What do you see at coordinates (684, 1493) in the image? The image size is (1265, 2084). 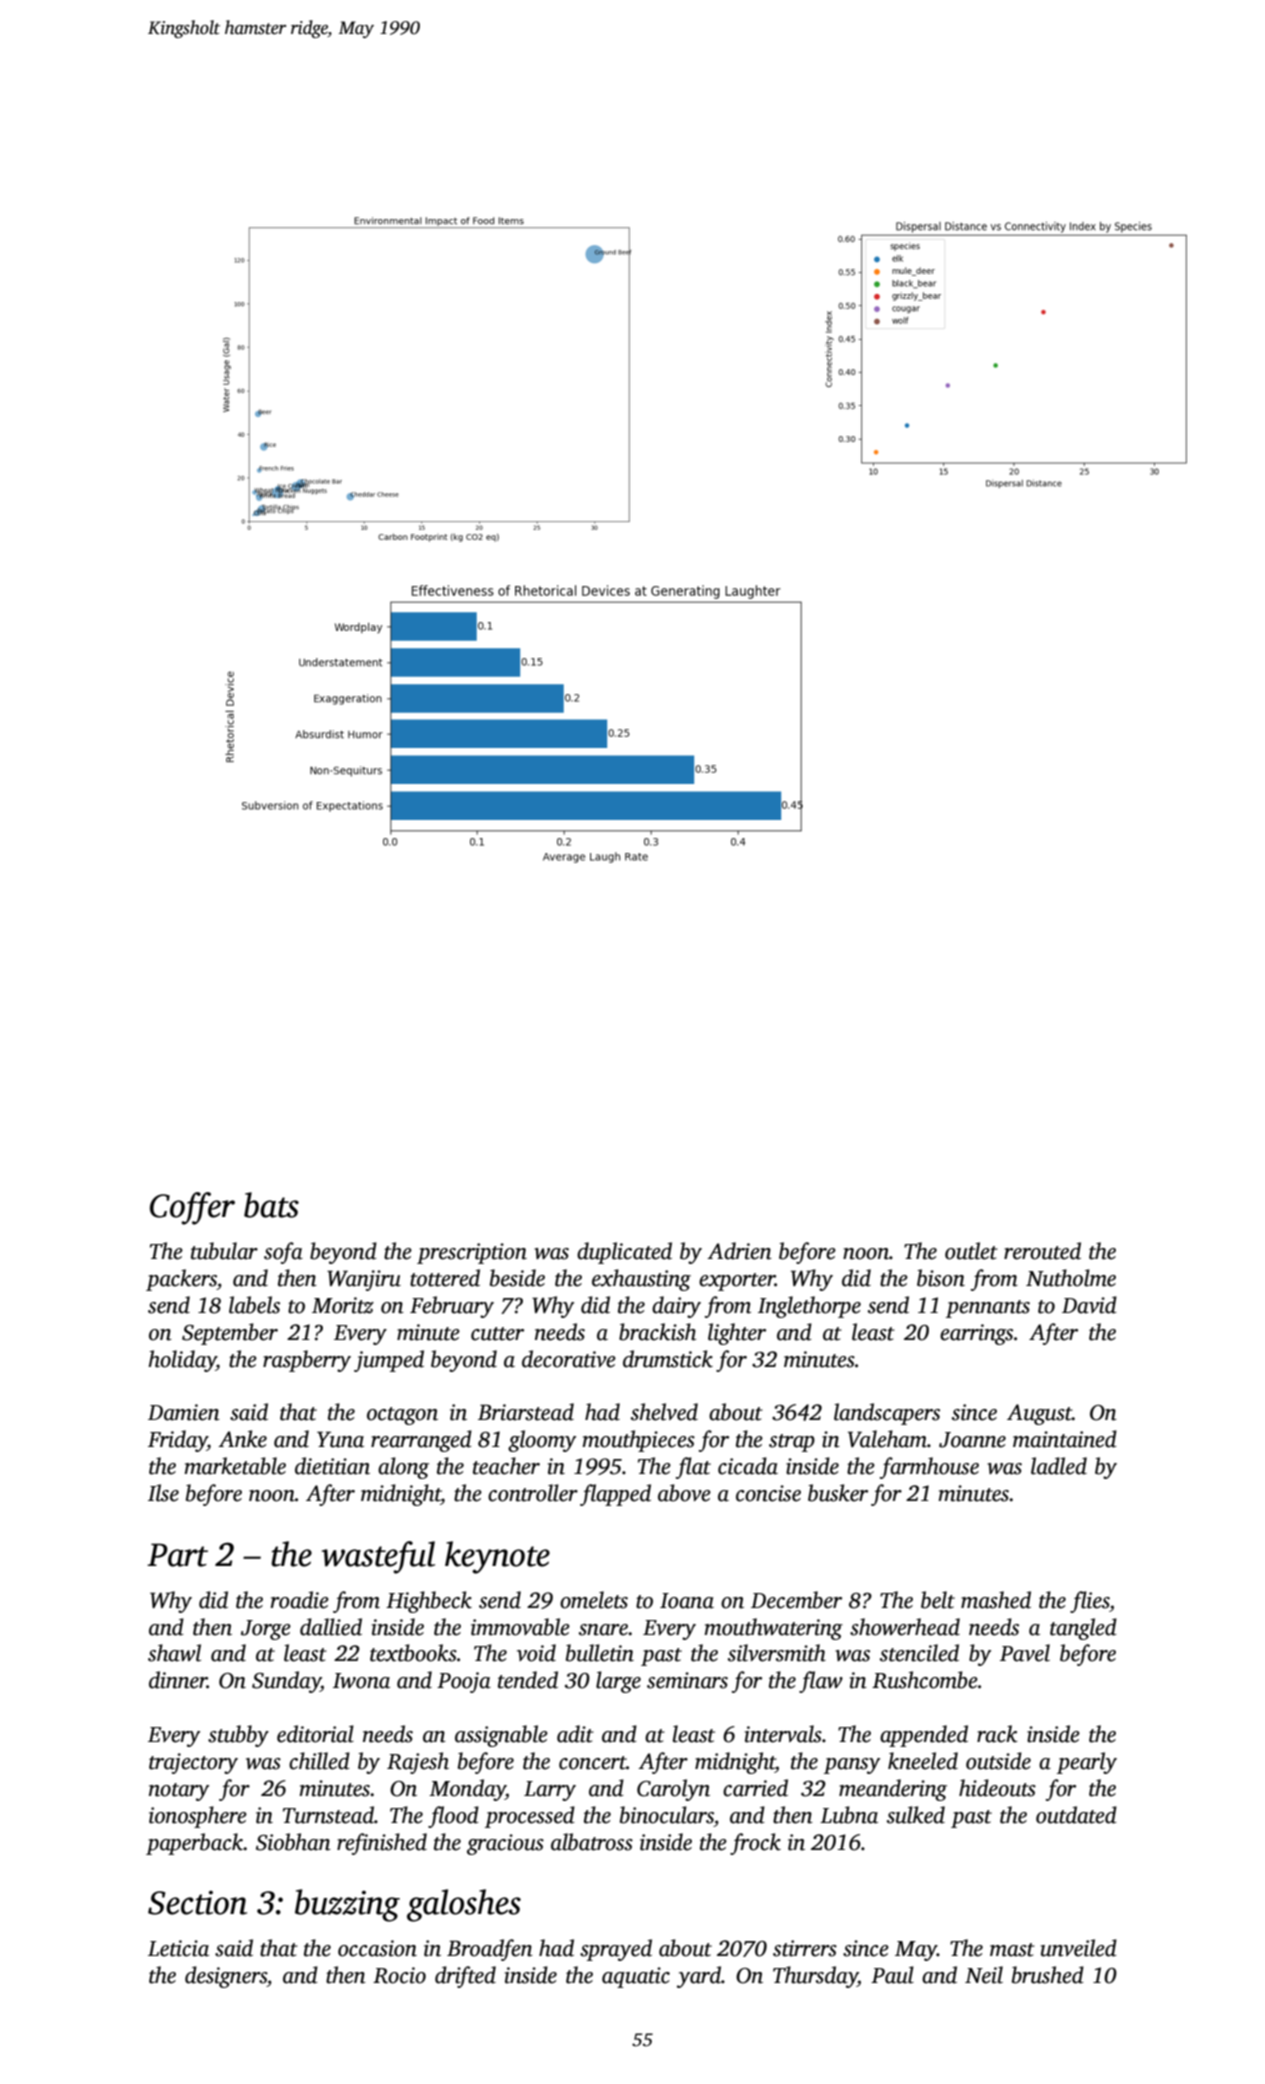 I see `above` at bounding box center [684, 1493].
